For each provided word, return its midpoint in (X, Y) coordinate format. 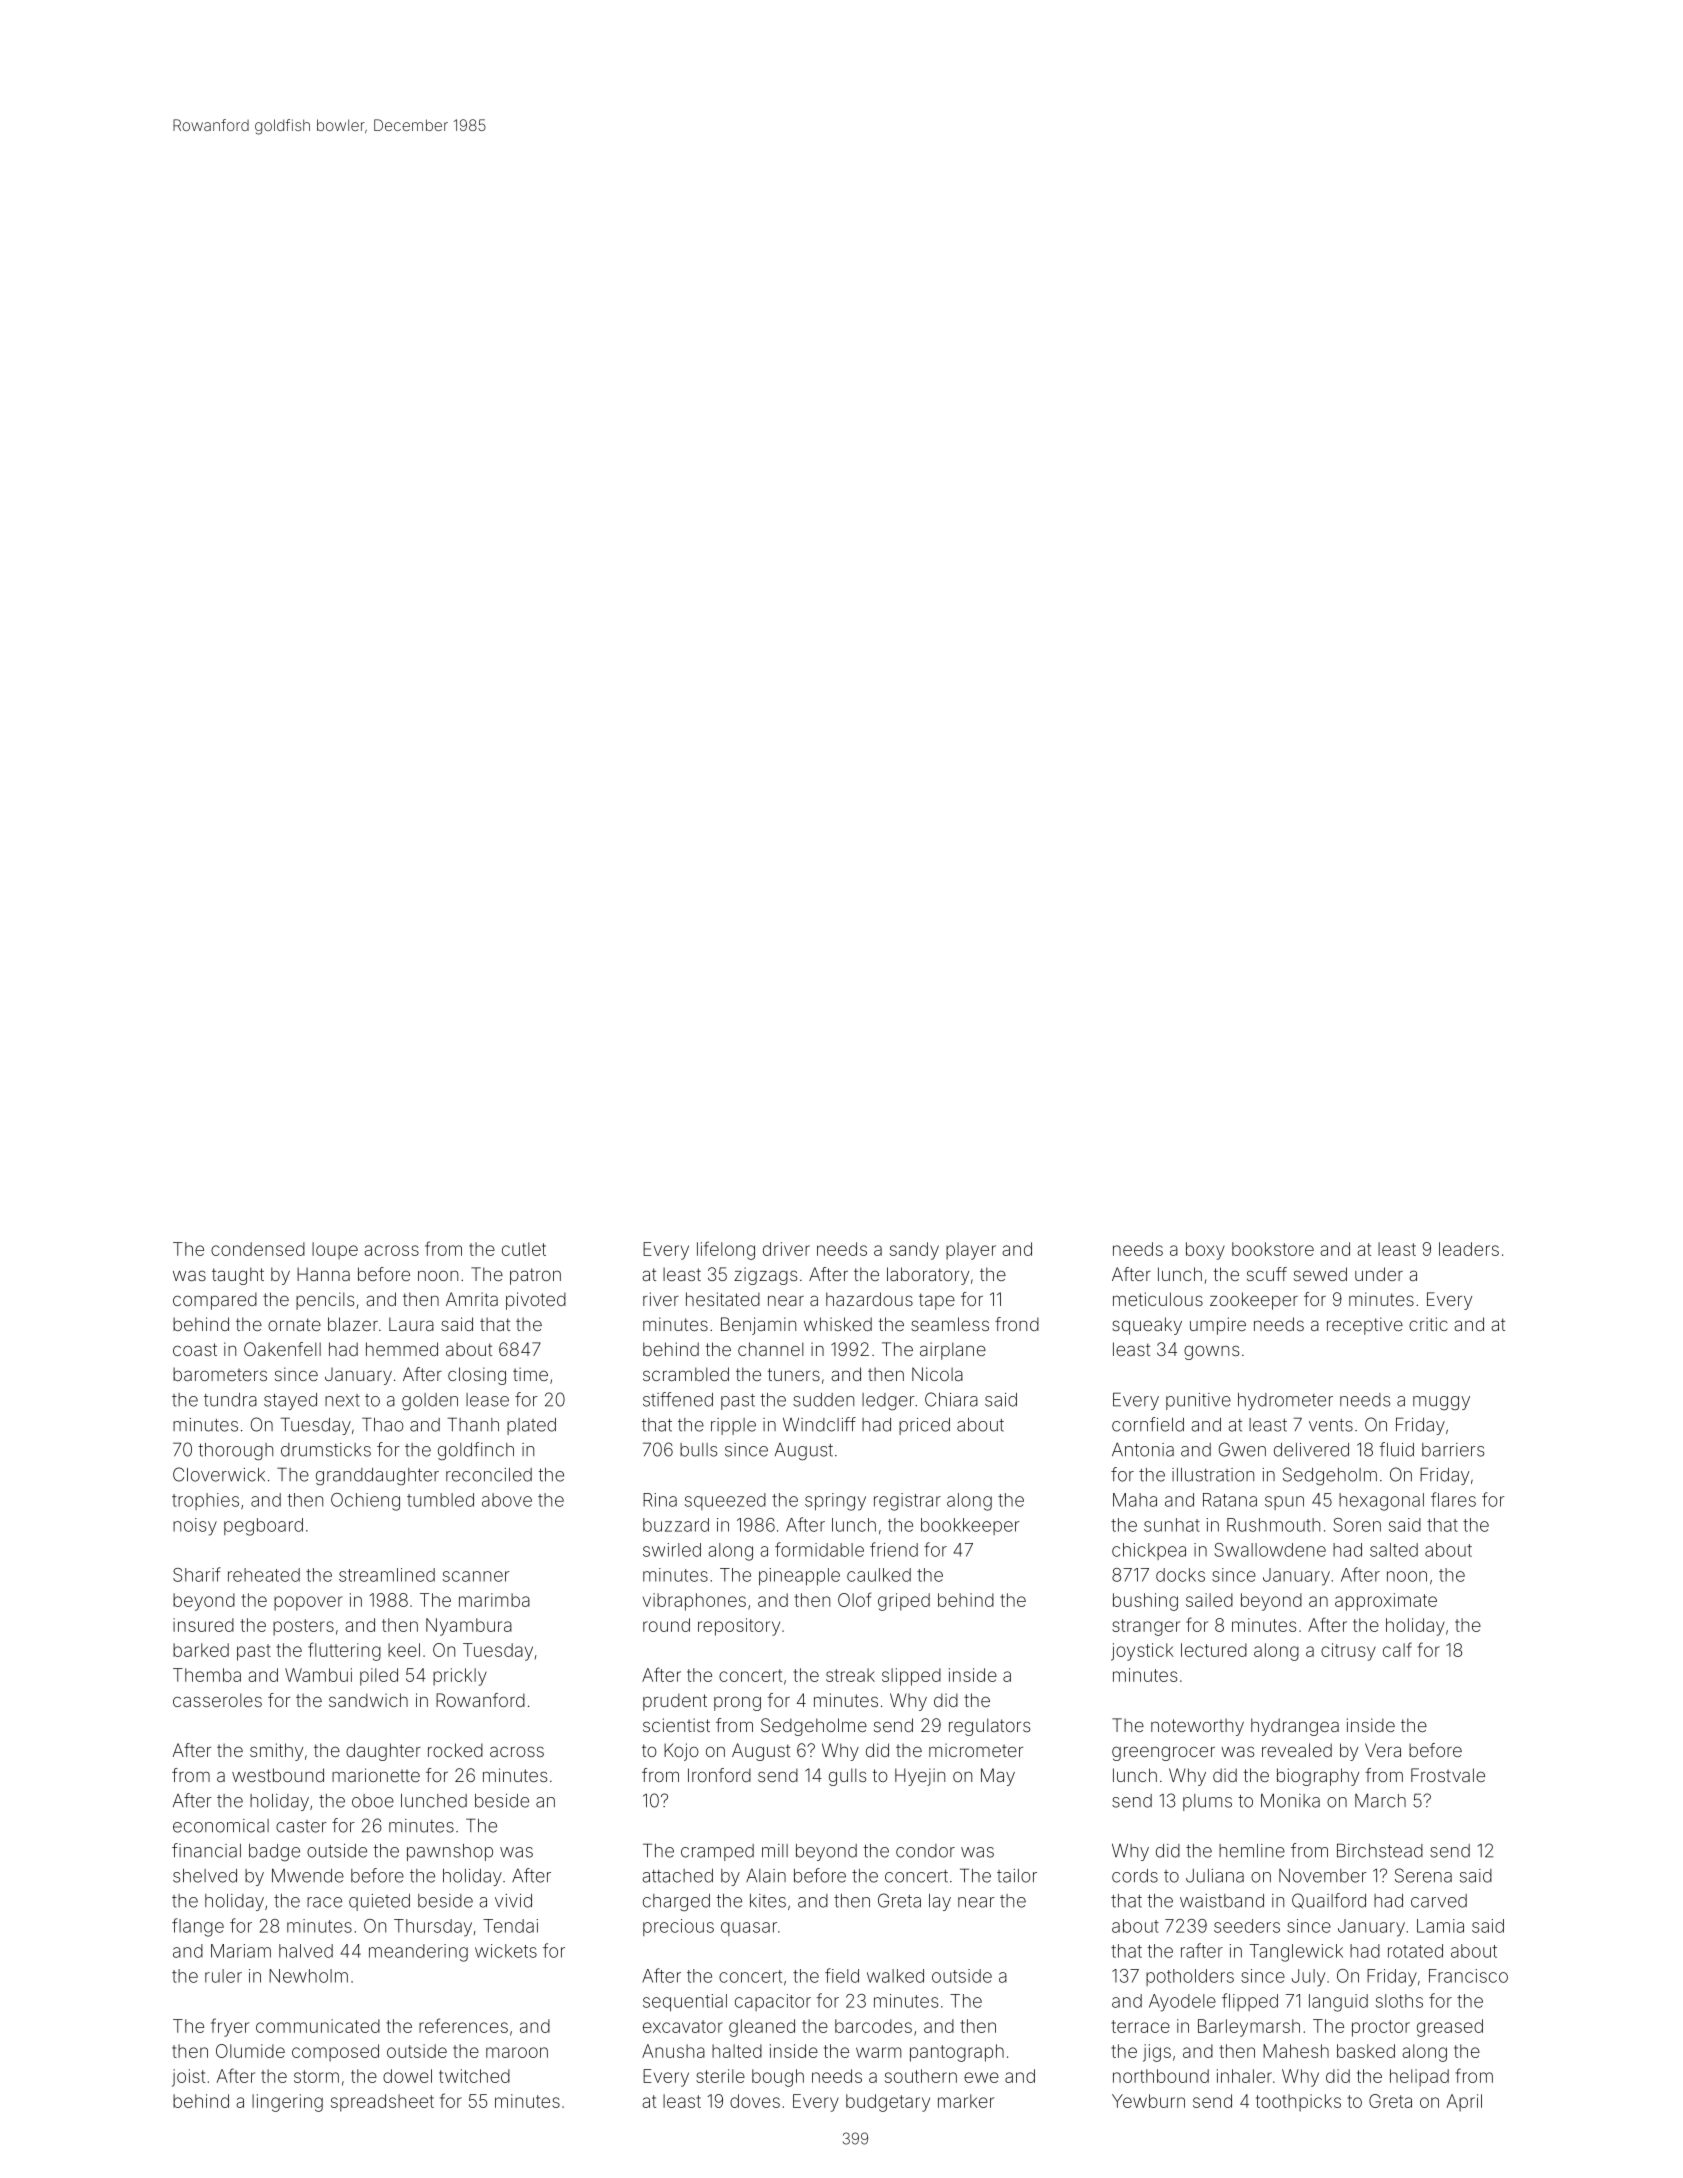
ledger (888, 1401)
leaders (1469, 1249)
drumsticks (326, 1450)
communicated (318, 2026)
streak (850, 1675)
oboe (373, 1801)
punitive (1198, 1401)
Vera (1383, 1750)
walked (895, 1976)
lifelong (726, 1250)
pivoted (536, 1301)
